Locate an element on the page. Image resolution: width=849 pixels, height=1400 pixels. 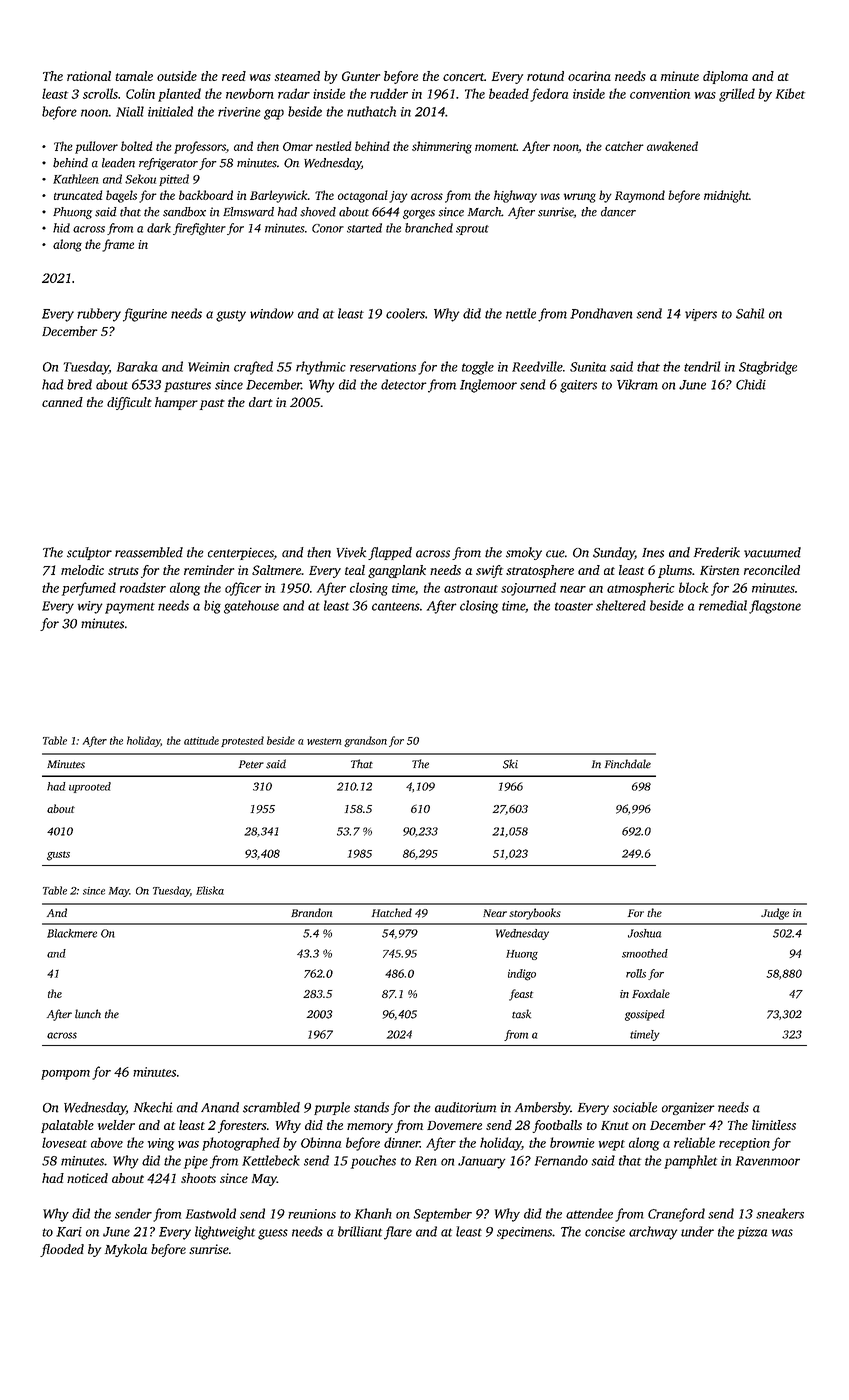
rubbery is located at coordinates (99, 315).
